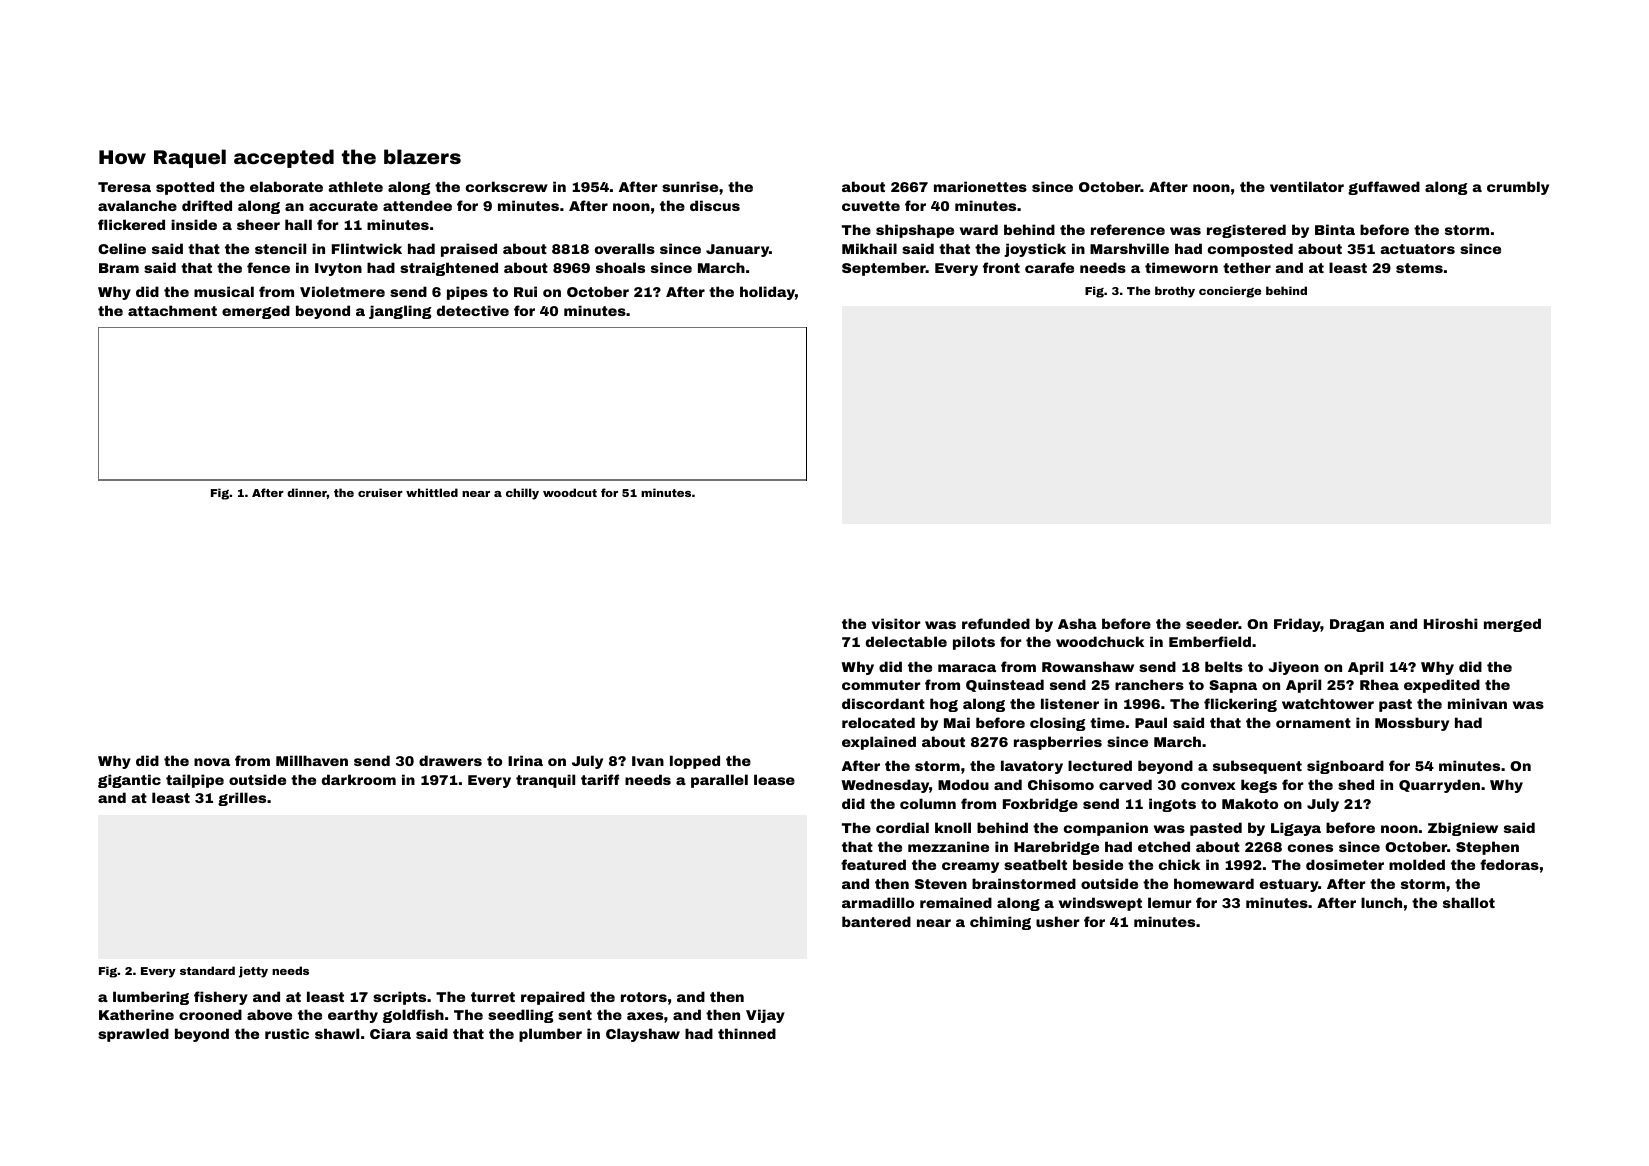 This image has height=1166, width=1649. What do you see at coordinates (644, 997) in the image?
I see `rotors` at bounding box center [644, 997].
